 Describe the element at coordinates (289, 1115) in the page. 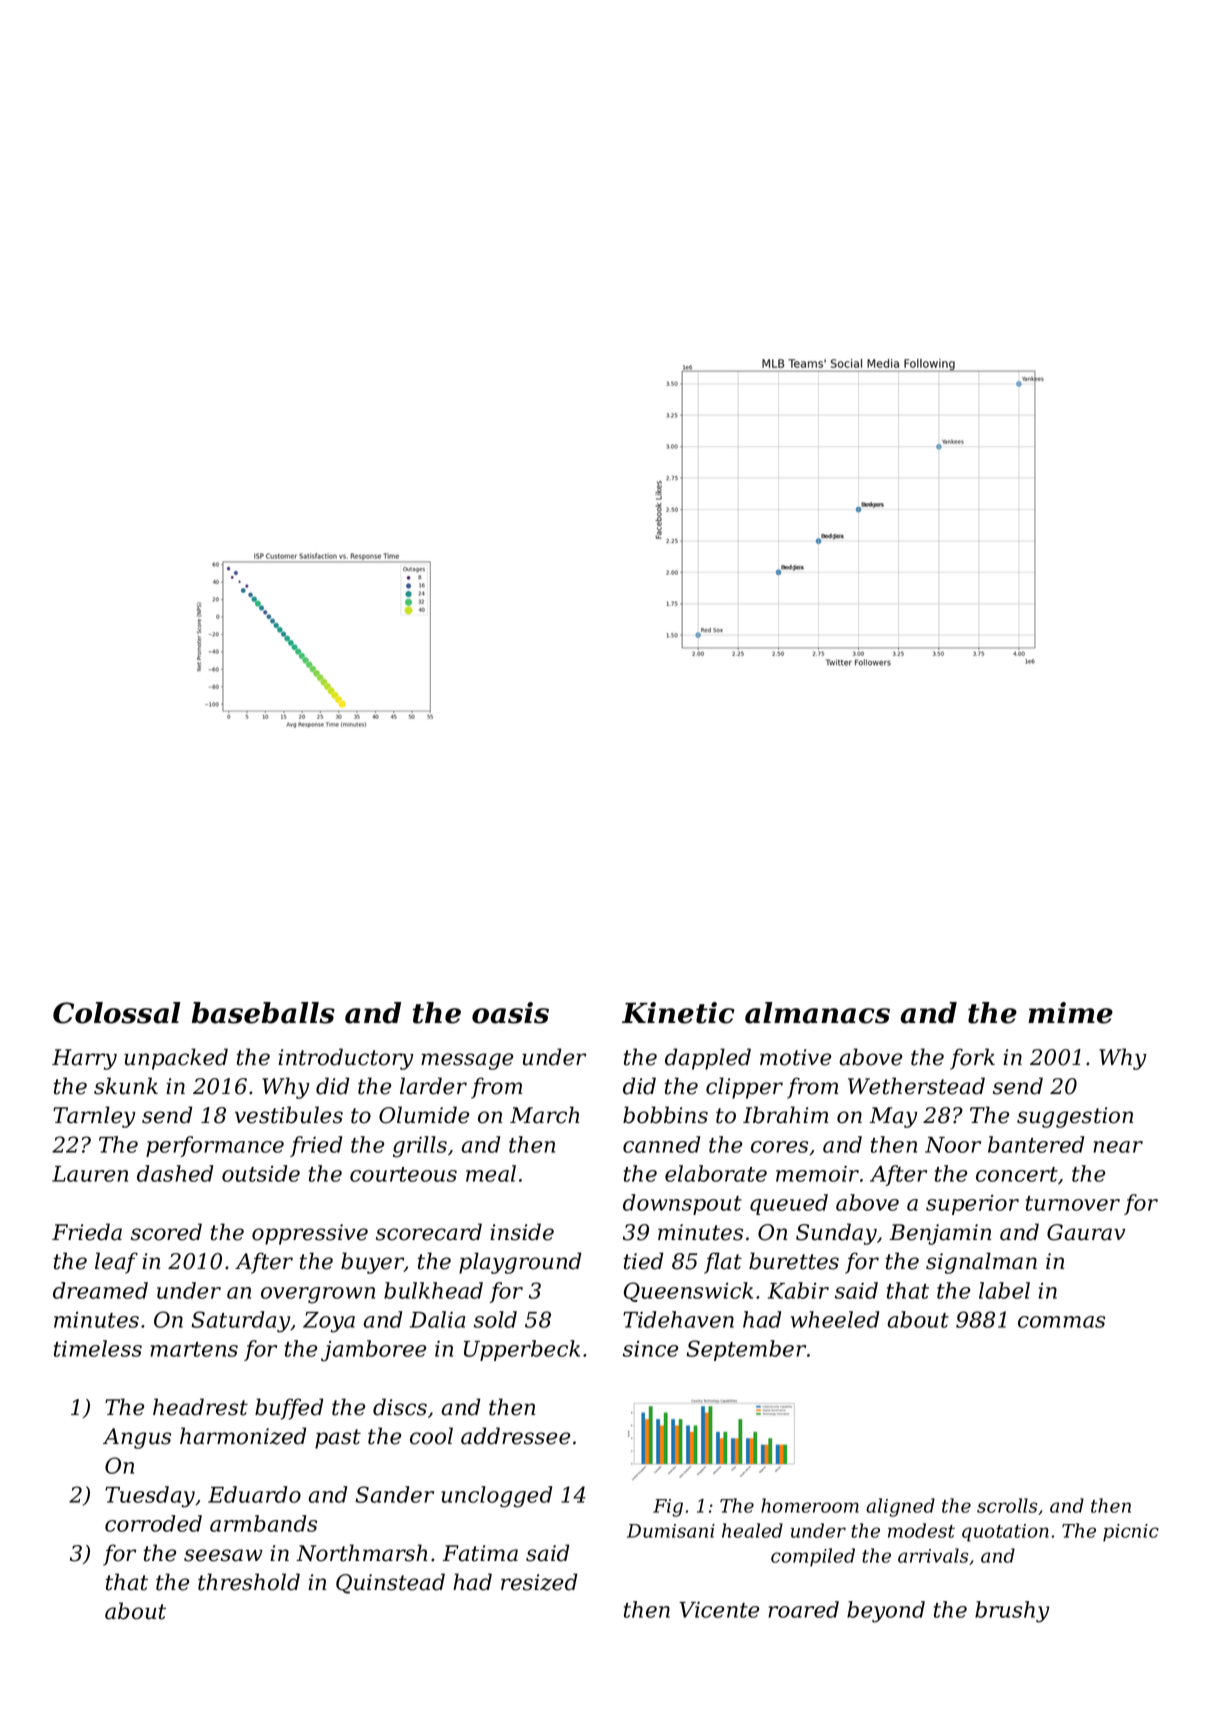

I see `vestibules` at that location.
